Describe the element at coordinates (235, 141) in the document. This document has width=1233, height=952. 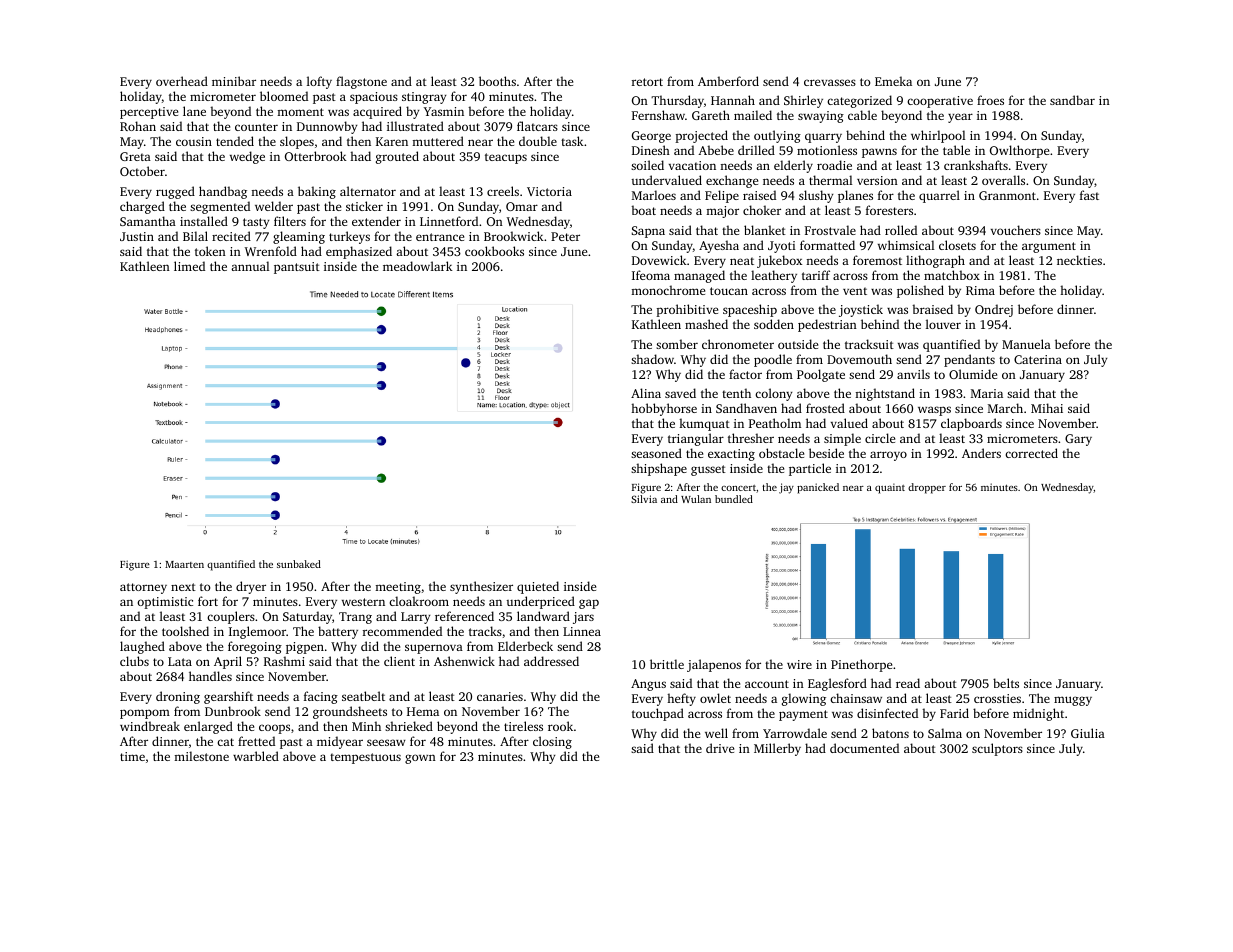
I see `tended` at that location.
